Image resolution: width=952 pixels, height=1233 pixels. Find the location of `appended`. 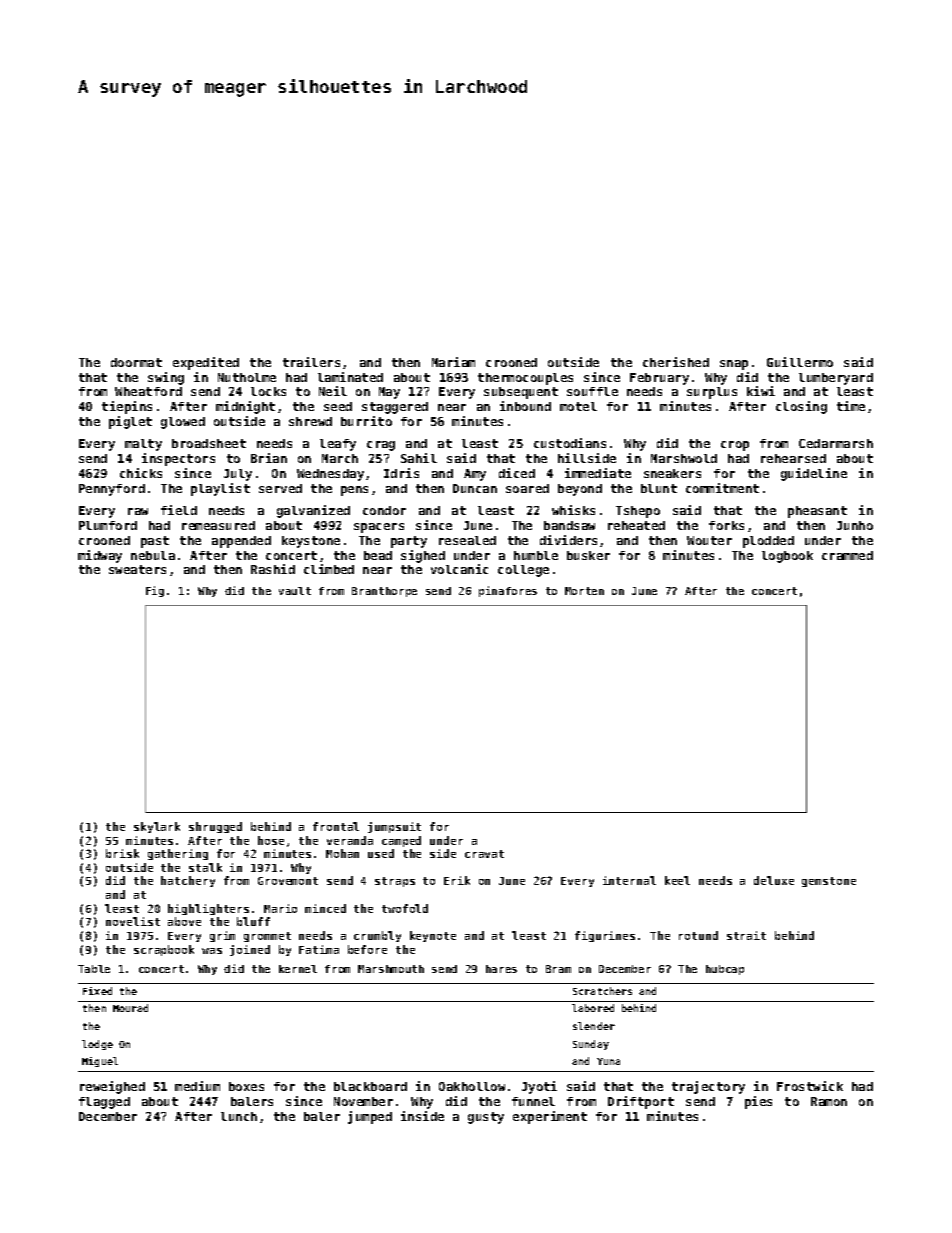

appended is located at coordinates (241, 542).
